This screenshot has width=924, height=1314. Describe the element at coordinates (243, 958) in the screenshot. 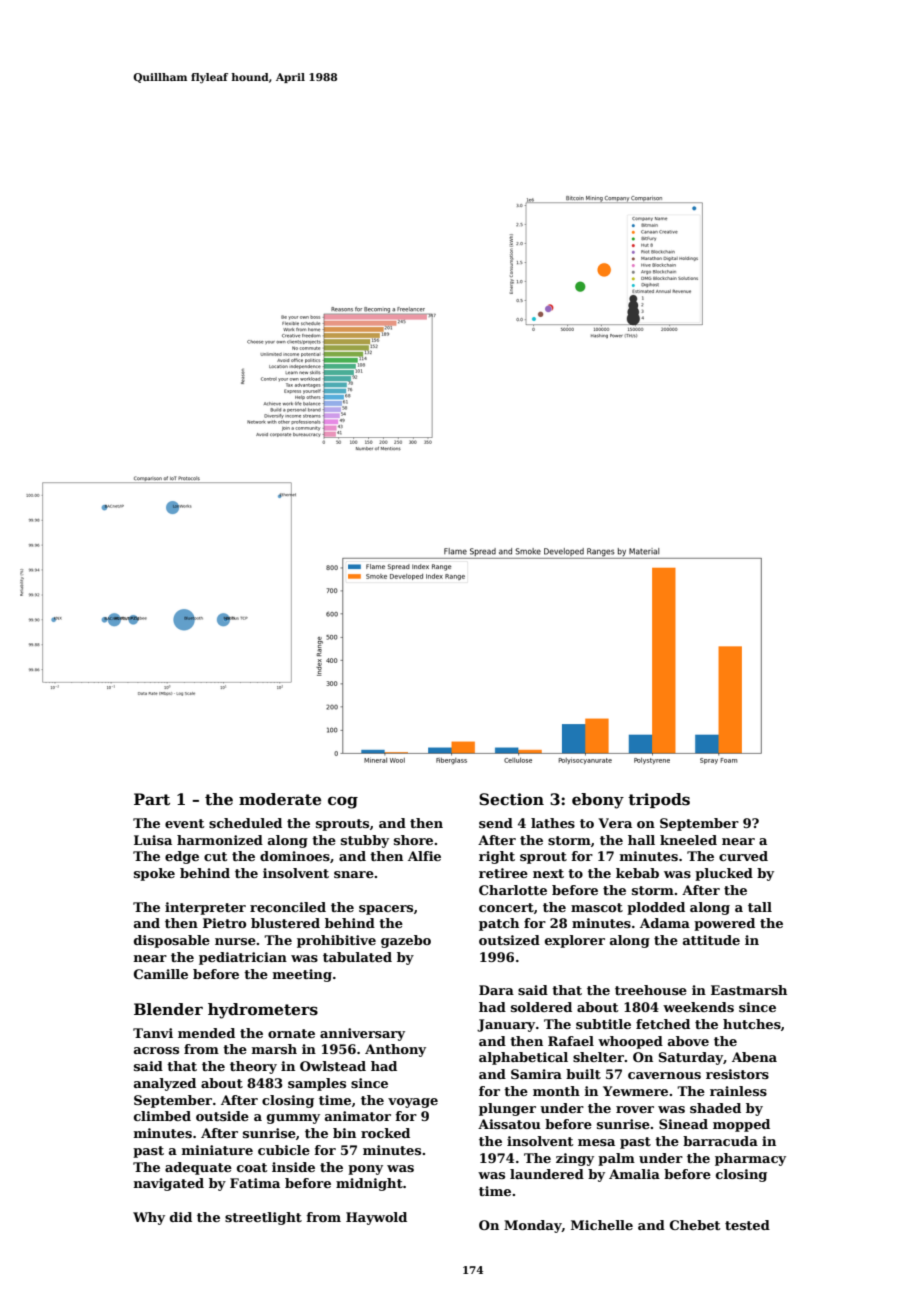

I see `pediatrician` at that location.
